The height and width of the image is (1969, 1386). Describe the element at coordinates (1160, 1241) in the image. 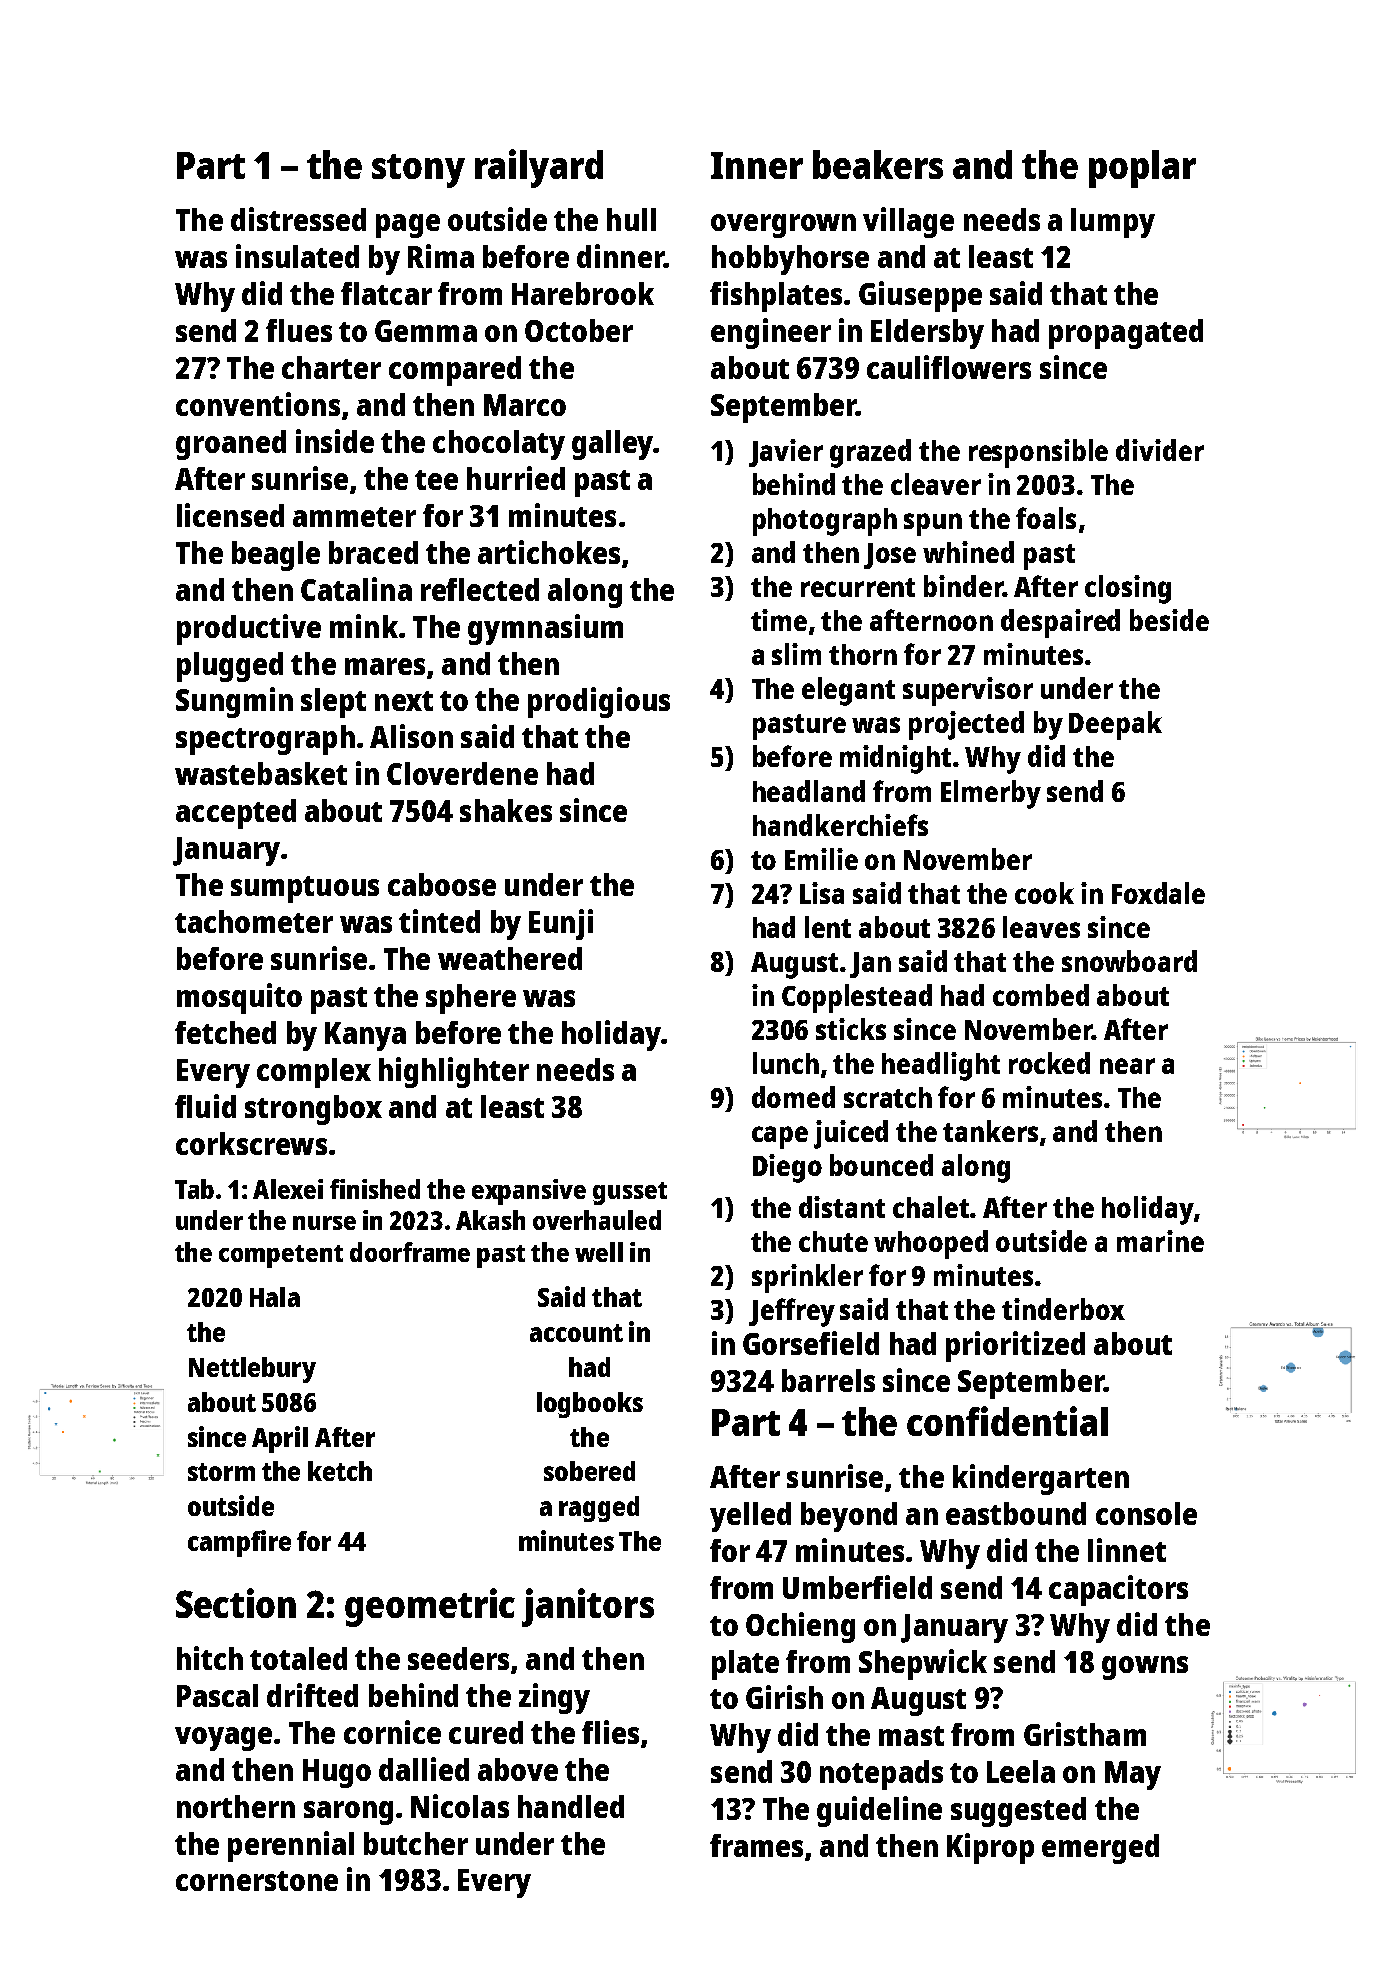

I see `marine` at that location.
